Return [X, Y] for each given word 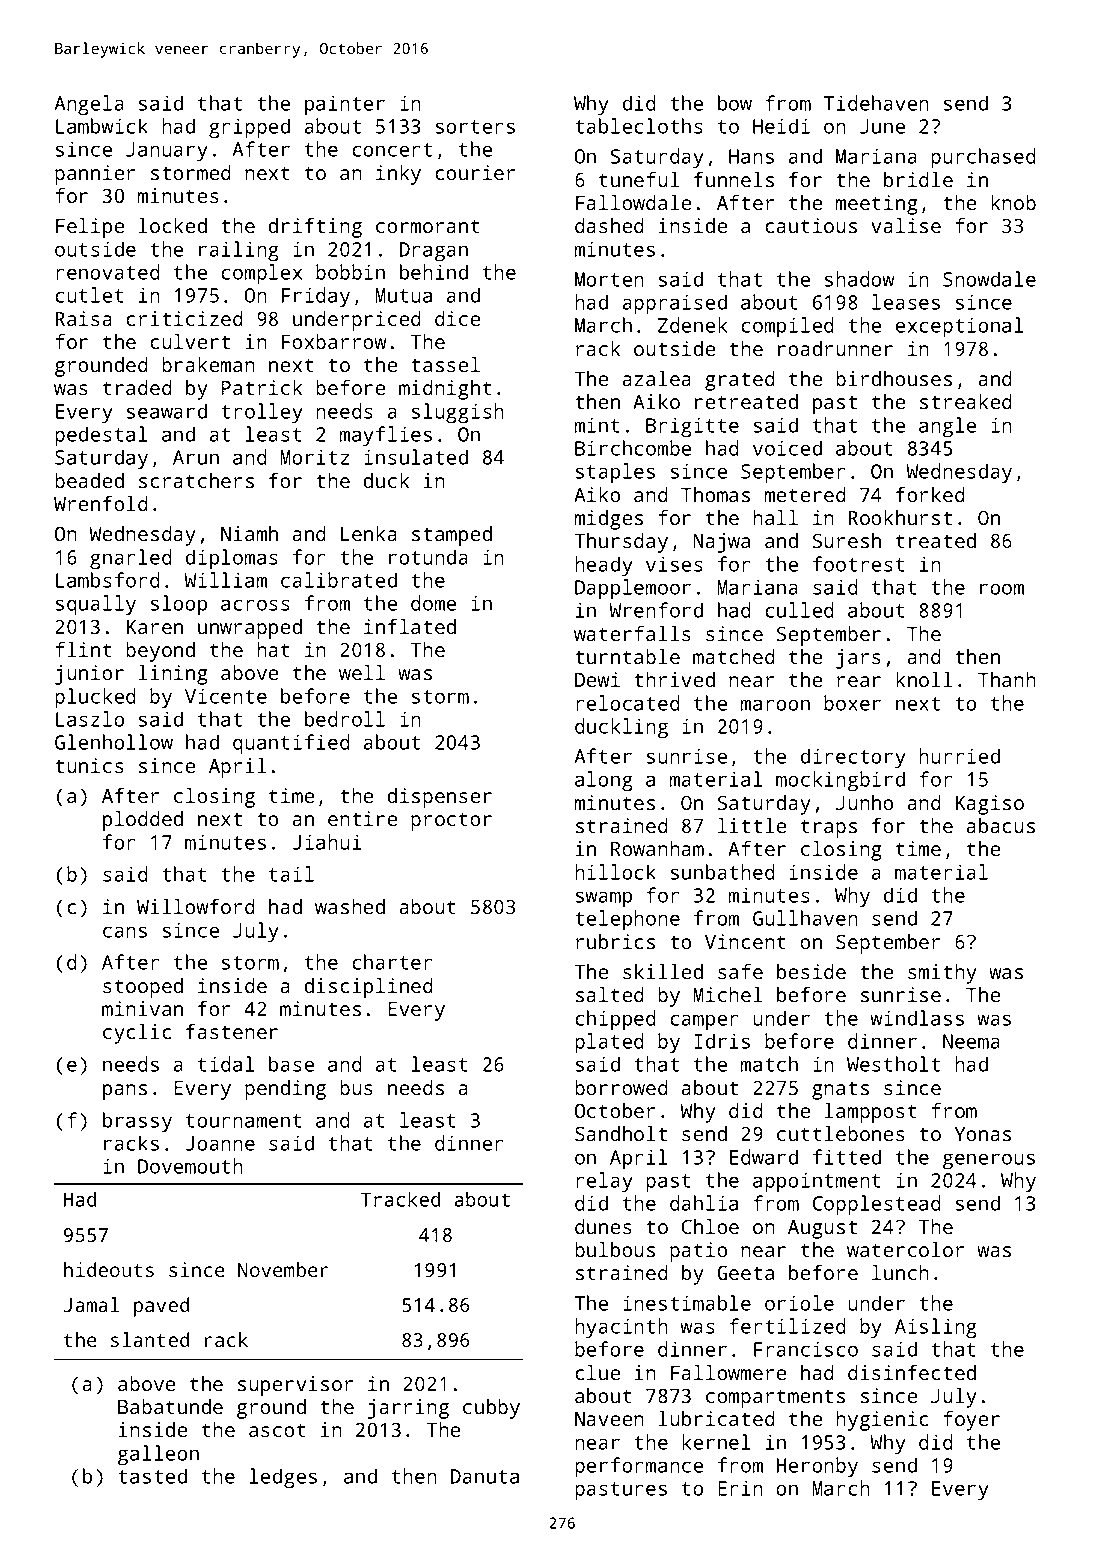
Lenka [369, 533]
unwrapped [250, 629]
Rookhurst [900, 517]
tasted [152, 1476]
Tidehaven [876, 103]
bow [735, 103]
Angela [89, 105]
